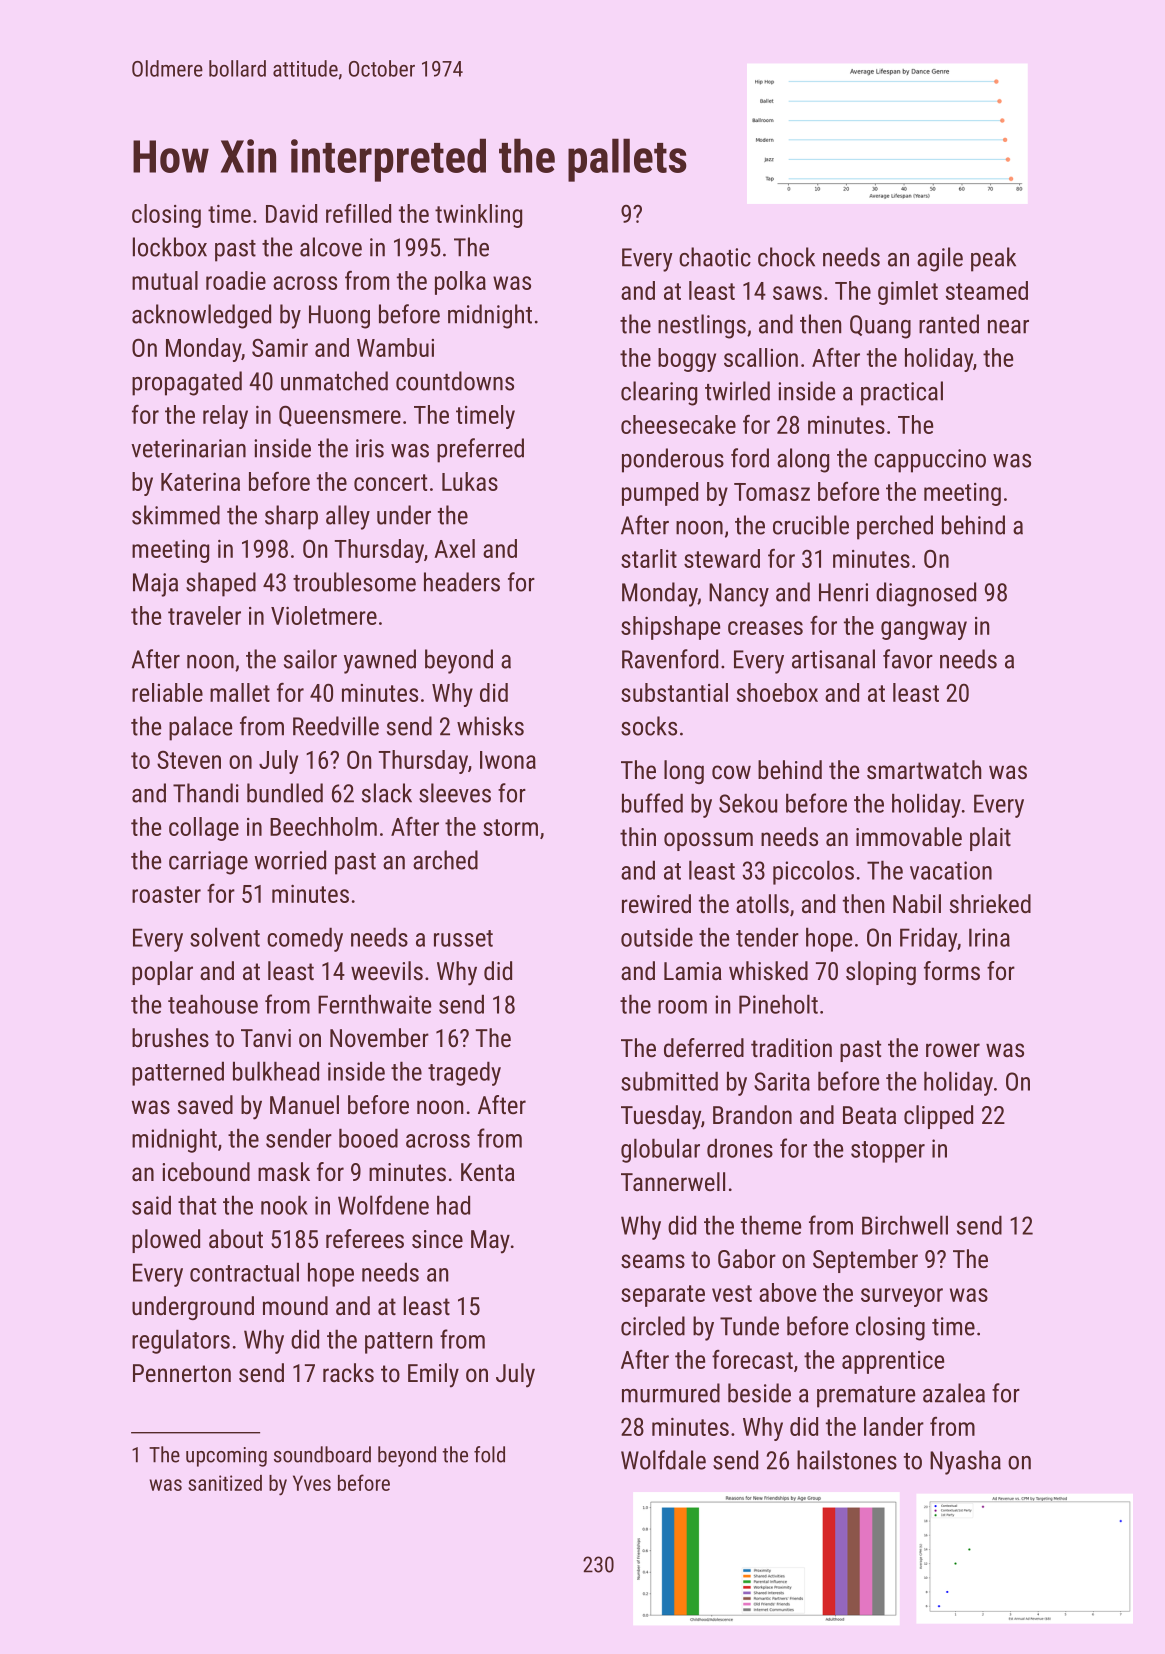 The height and width of the screenshot is (1654, 1165). What do you see at coordinates (291, 213) in the screenshot?
I see `David` at bounding box center [291, 213].
